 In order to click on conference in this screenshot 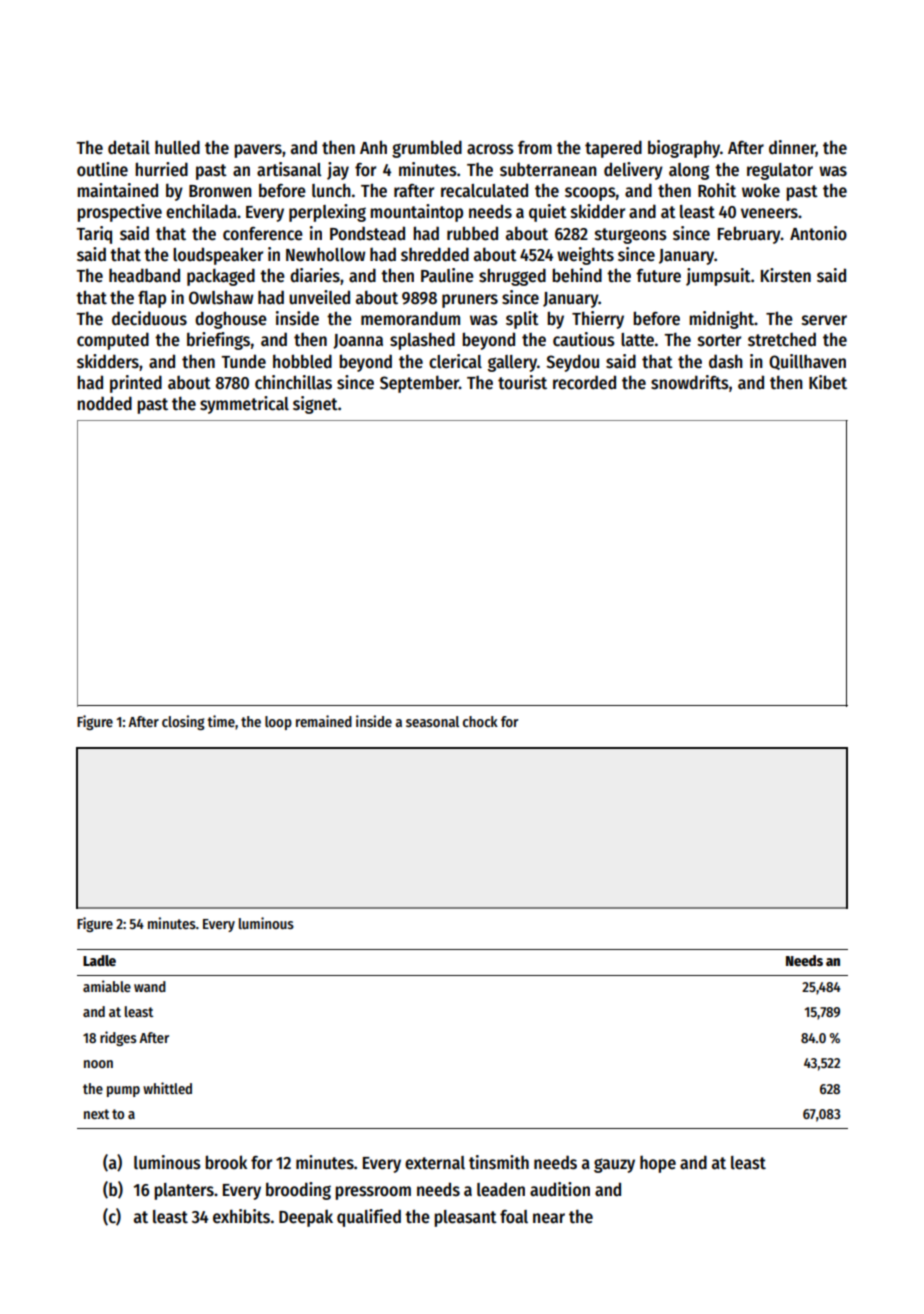, I will do `click(263, 234)`.
